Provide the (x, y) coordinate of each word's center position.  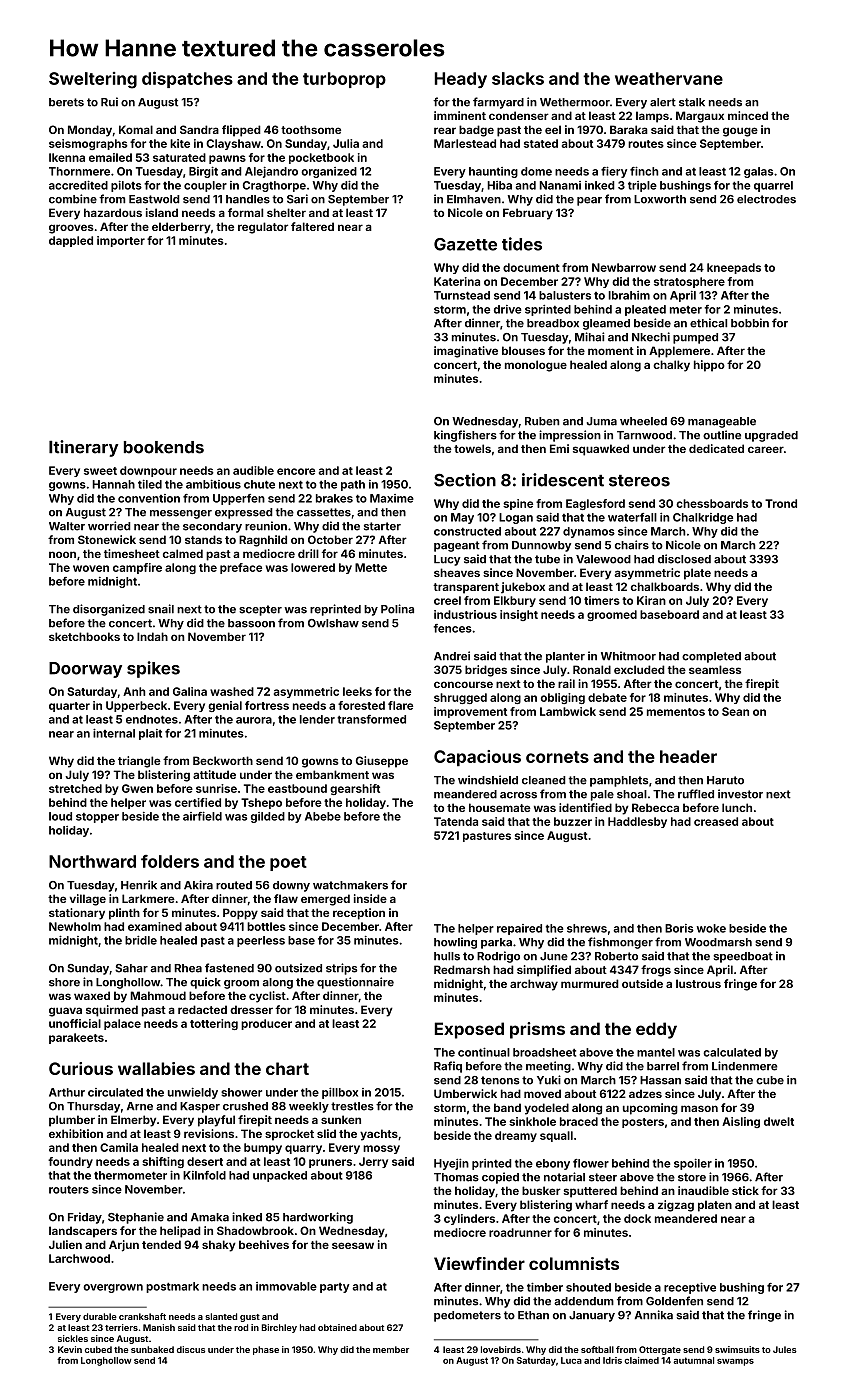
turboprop (344, 80)
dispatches (187, 79)
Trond (781, 503)
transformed (371, 719)
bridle (141, 940)
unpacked (280, 1176)
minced (748, 115)
